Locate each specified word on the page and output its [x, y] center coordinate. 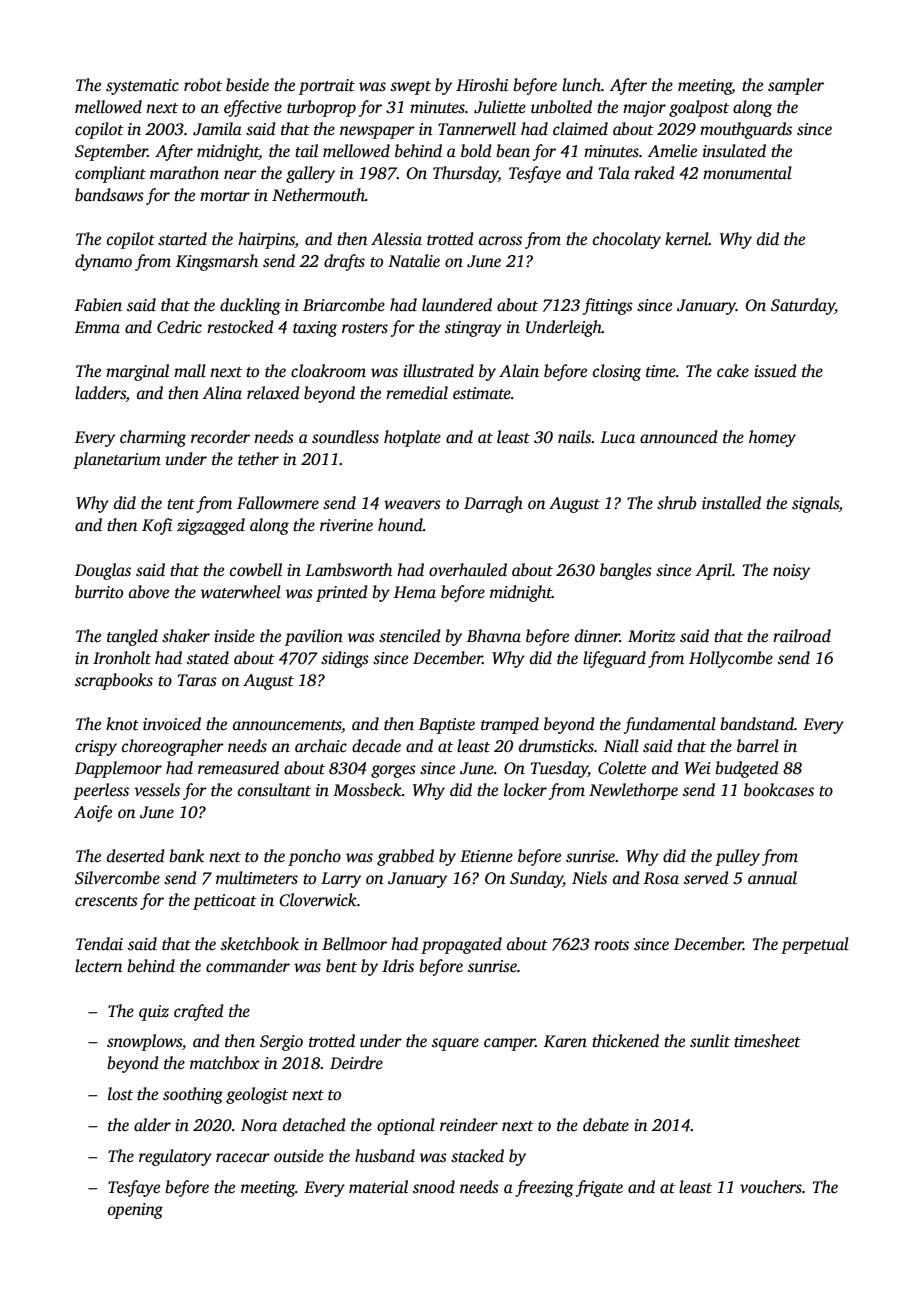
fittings [608, 306]
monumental [747, 173]
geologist [257, 1095]
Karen [565, 1041]
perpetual [815, 945]
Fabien [98, 304]
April [714, 571]
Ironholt [122, 658]
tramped [510, 725]
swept [410, 88]
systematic [142, 87]
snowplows [144, 1042]
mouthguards [746, 130]
